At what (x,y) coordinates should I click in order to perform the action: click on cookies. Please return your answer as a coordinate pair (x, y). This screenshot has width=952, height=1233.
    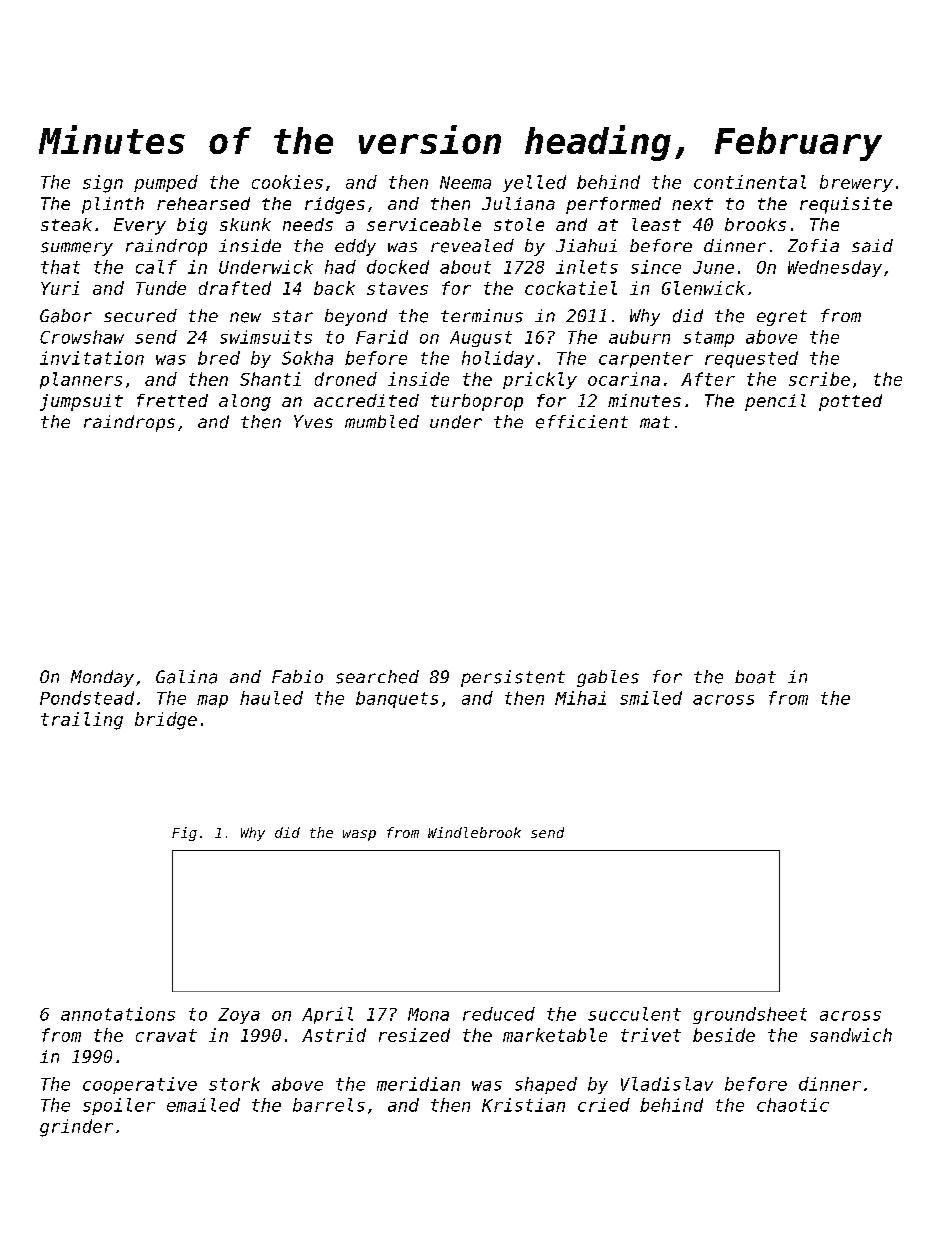
    Looking at the image, I should click on (287, 182).
